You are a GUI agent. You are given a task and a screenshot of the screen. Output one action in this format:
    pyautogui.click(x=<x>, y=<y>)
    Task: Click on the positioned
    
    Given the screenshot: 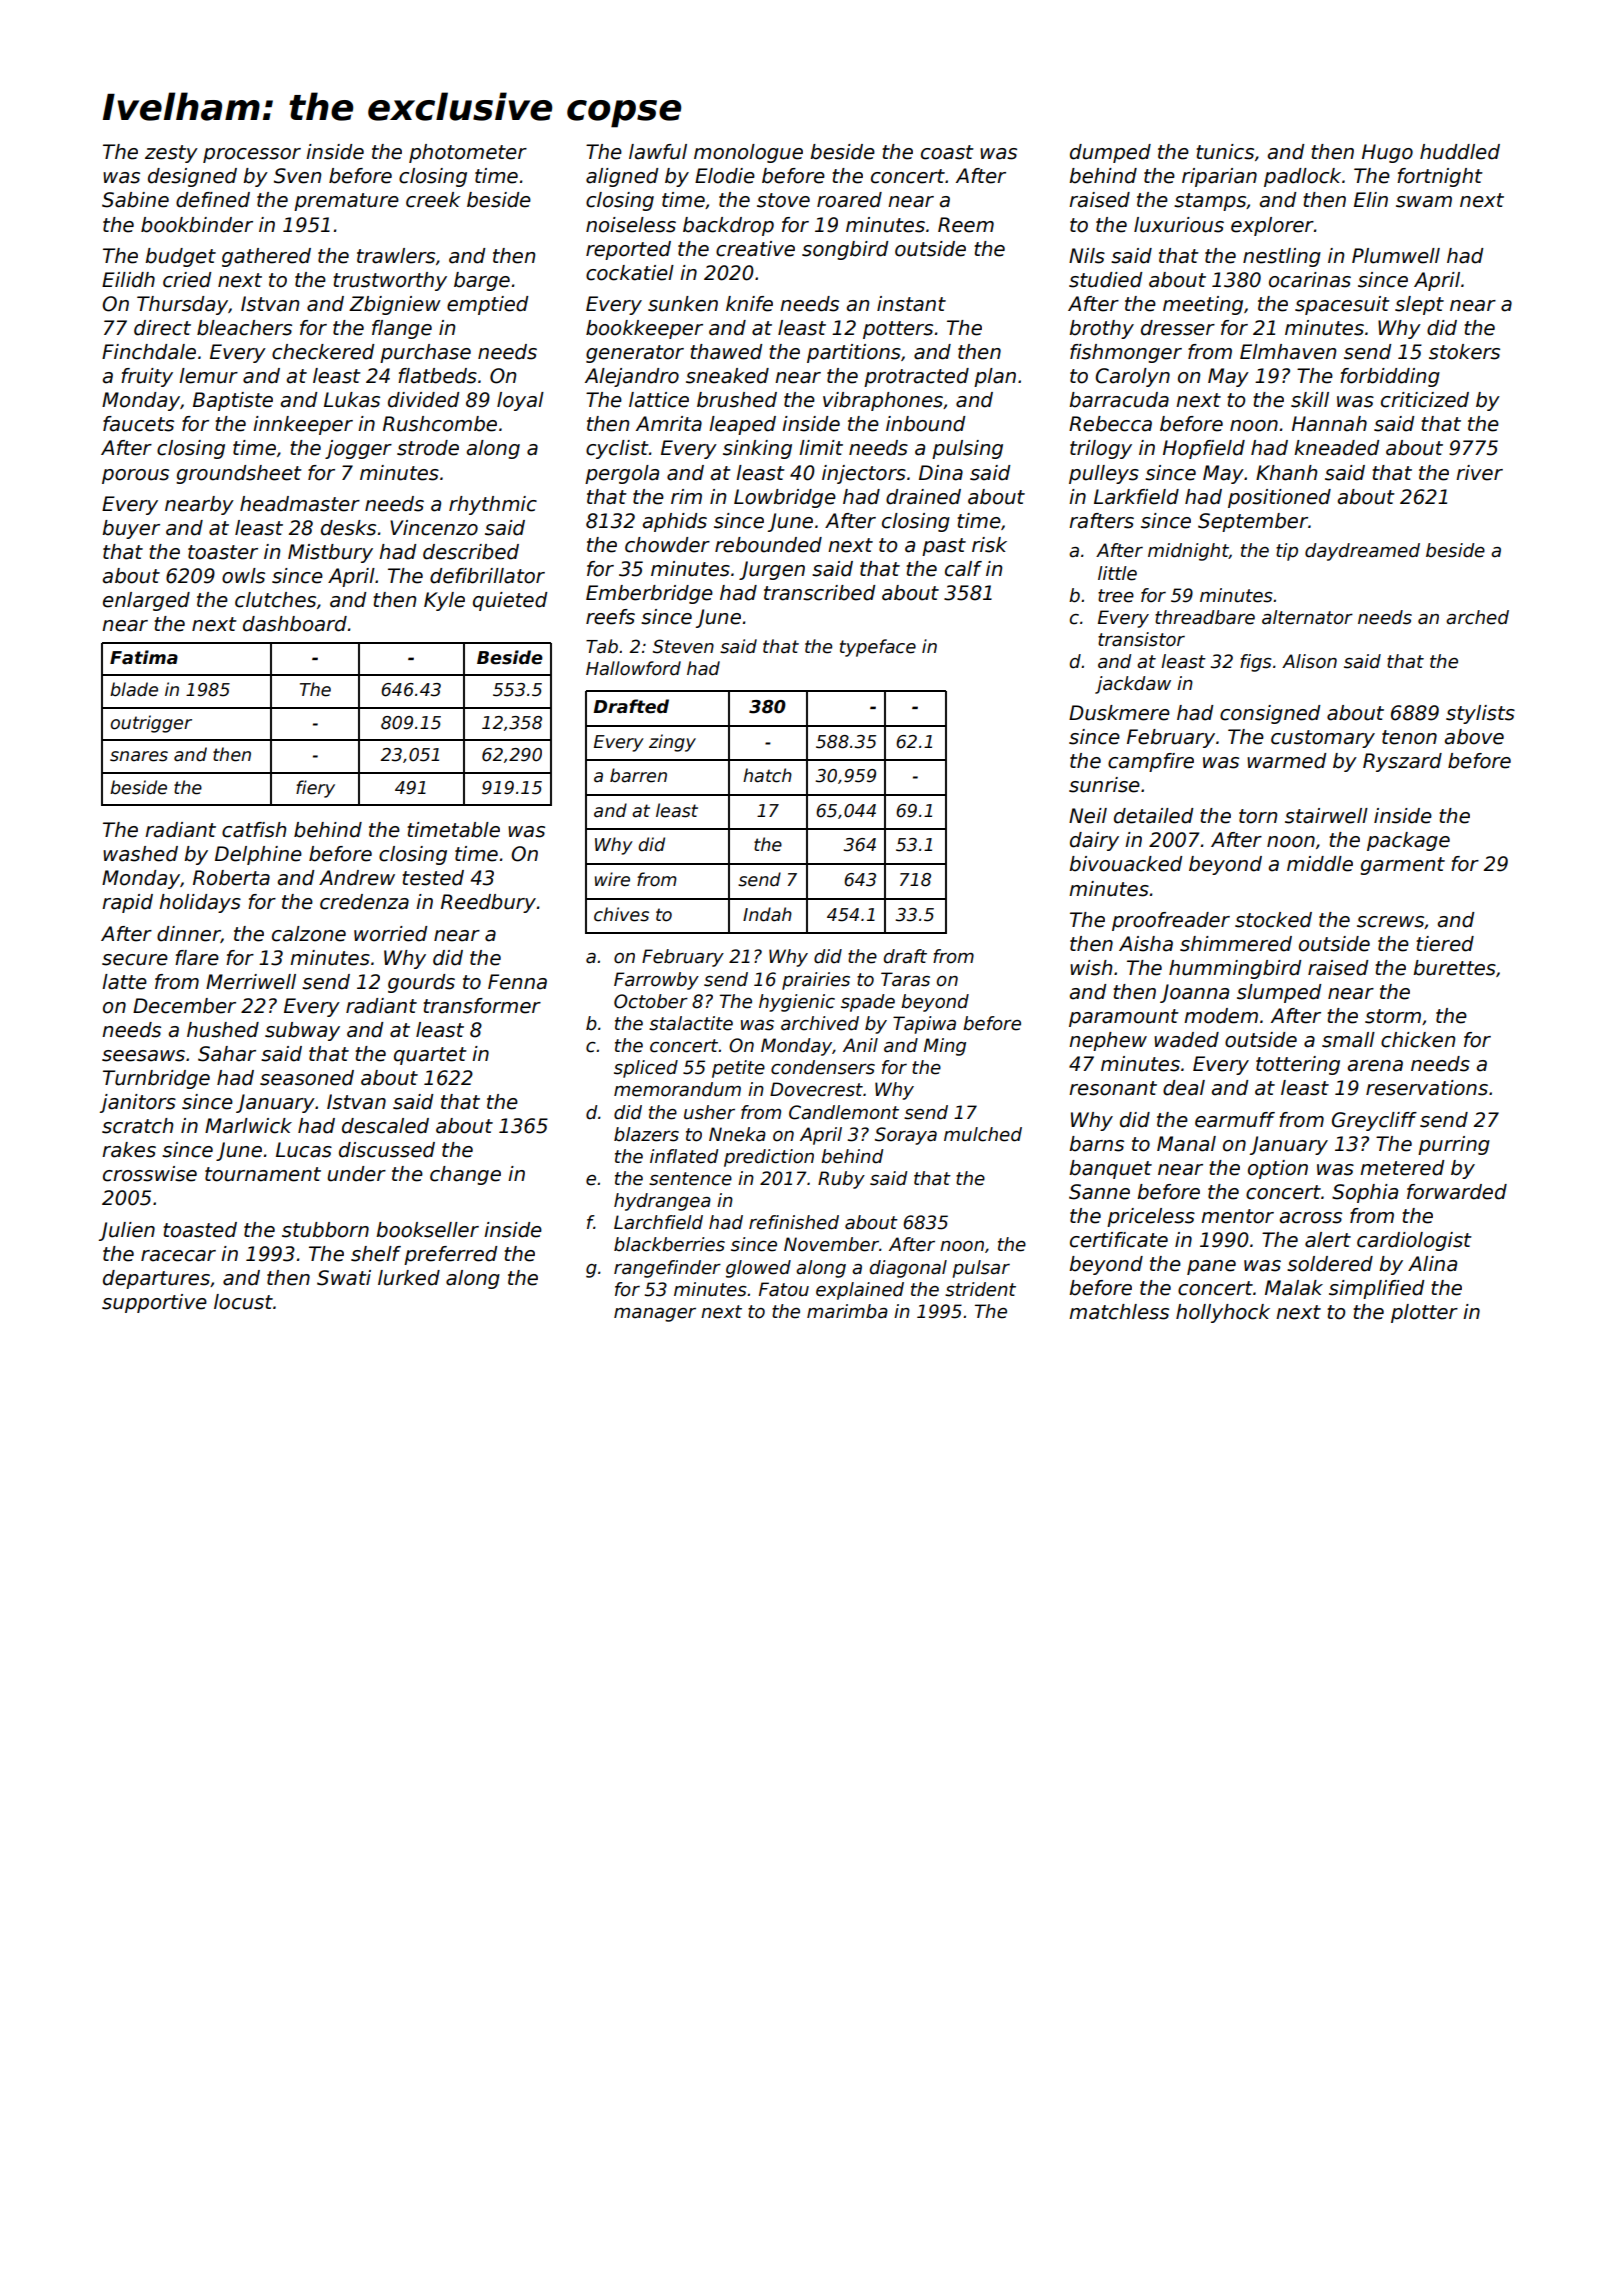 What is the action you would take?
    pyautogui.click(x=1279, y=498)
